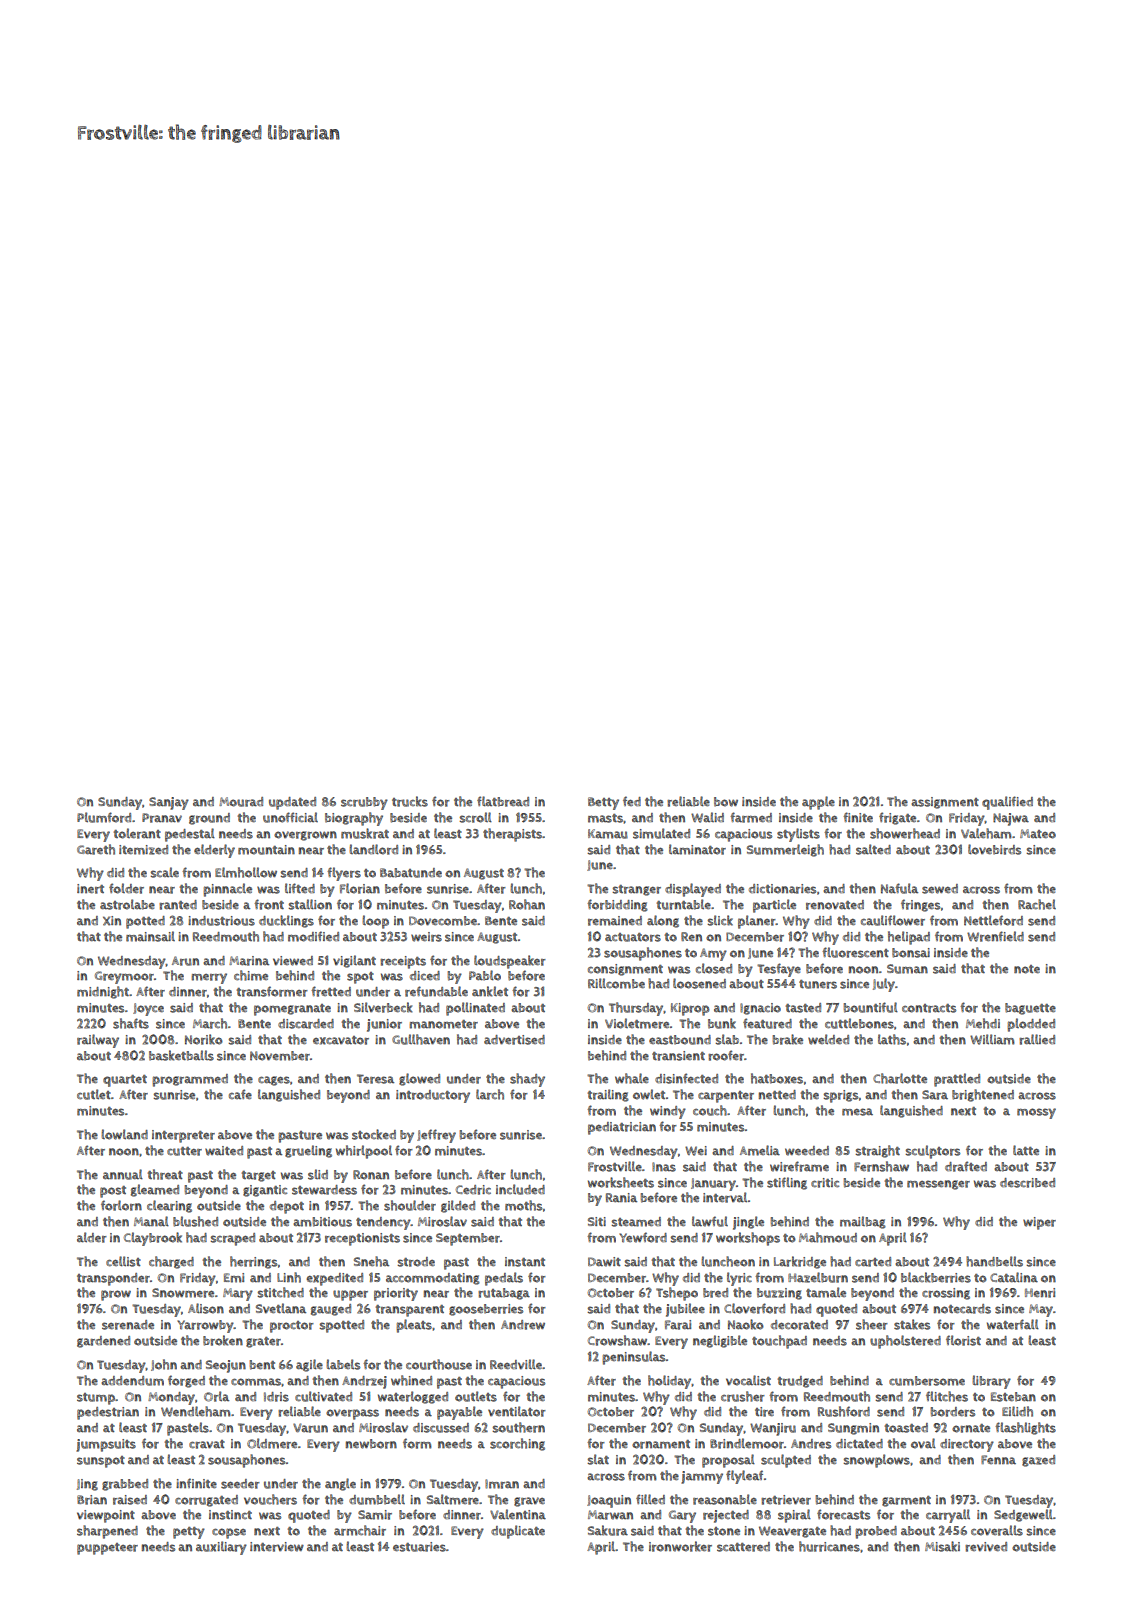 Image resolution: width=1133 pixels, height=1602 pixels. I want to click on sharpened, so click(107, 1532).
